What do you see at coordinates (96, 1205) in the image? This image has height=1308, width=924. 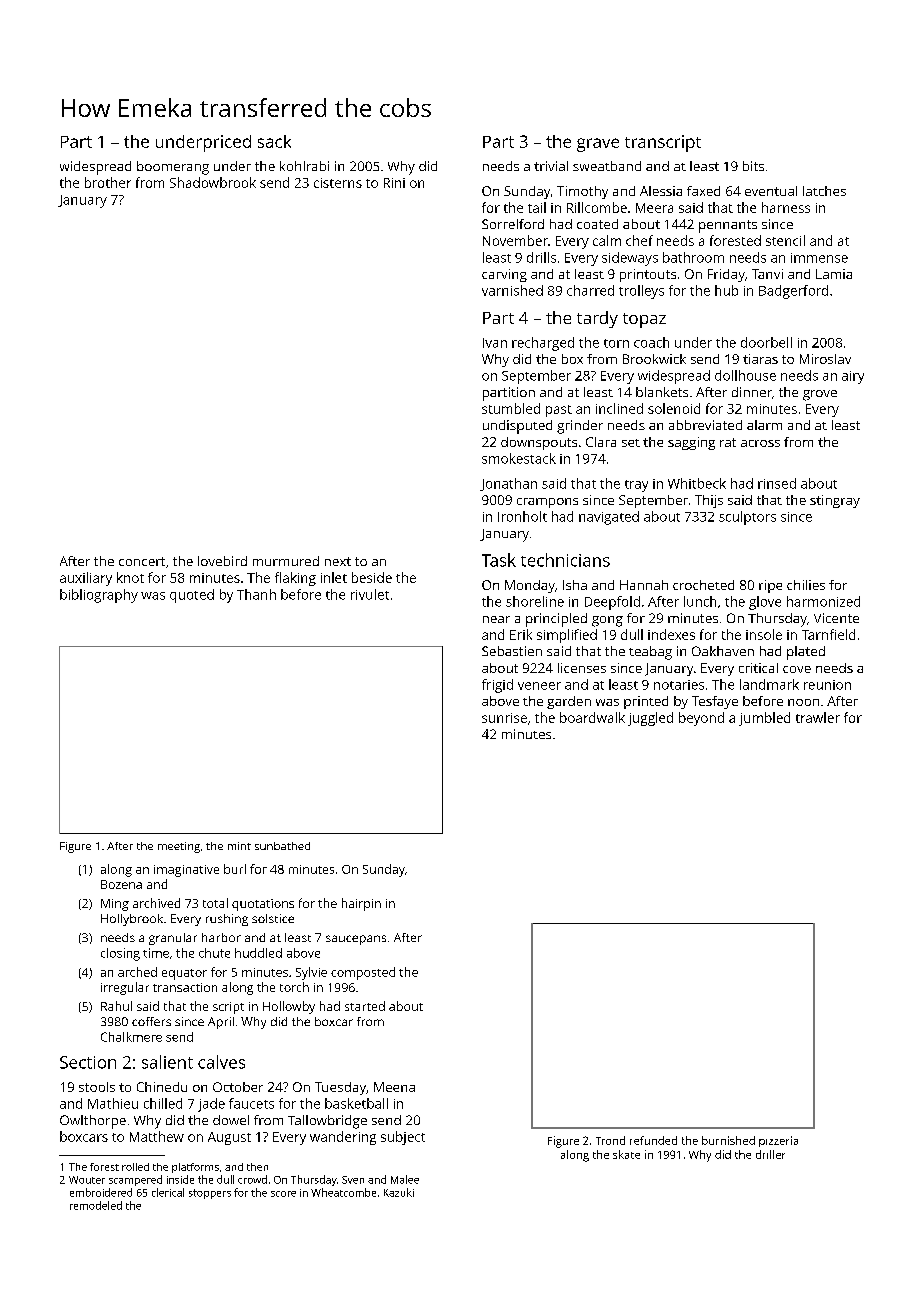 I see `remodeled` at bounding box center [96, 1205].
